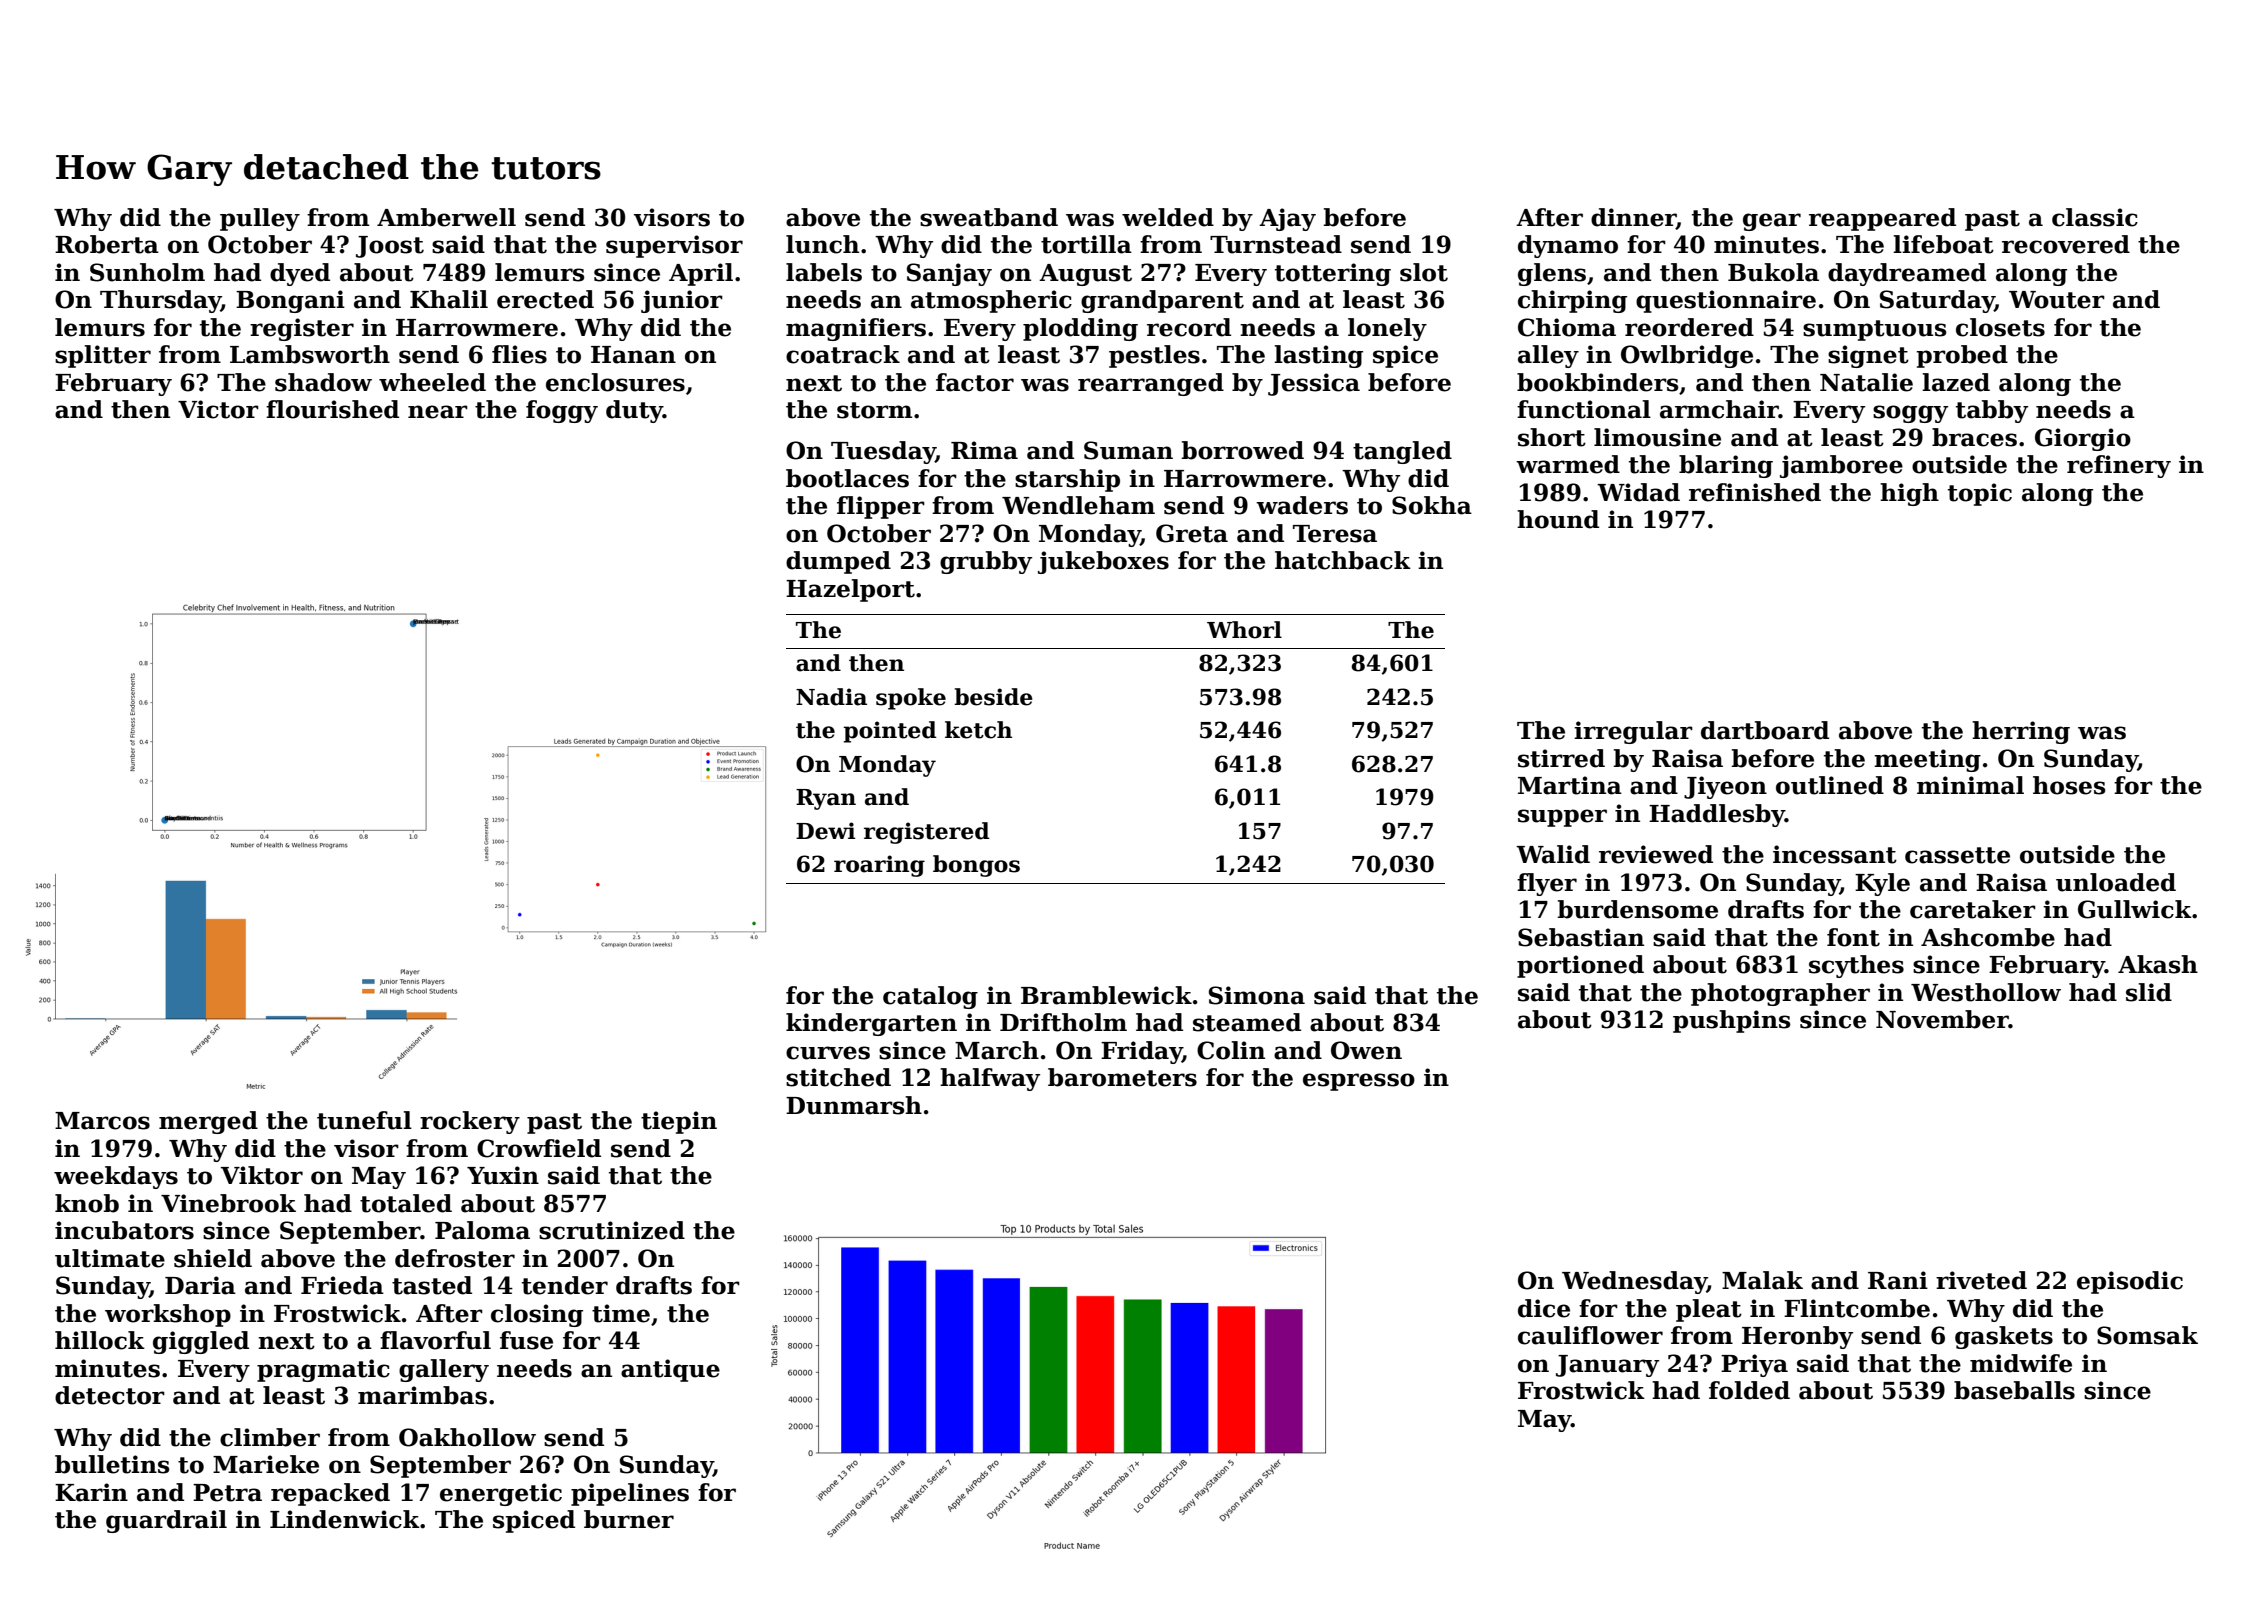 The height and width of the page is (1602, 2266). Describe the element at coordinates (629, 1519) in the page. I see `burner` at that location.
